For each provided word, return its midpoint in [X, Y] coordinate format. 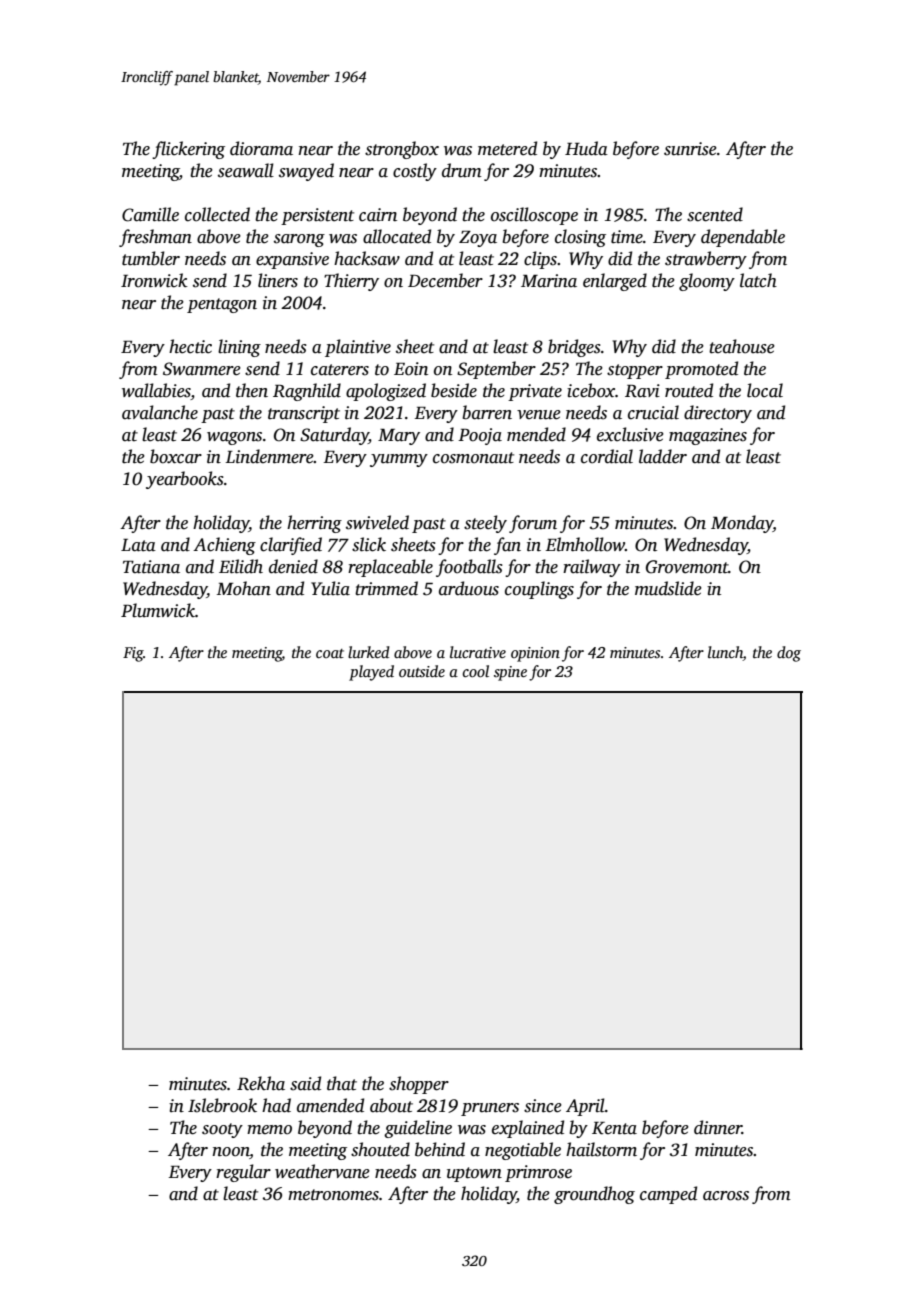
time [627, 237]
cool [476, 671]
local [765, 390]
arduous [469, 588]
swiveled [377, 522]
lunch [725, 653]
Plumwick [158, 610]
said [305, 1083]
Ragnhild [307, 392]
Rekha [261, 1083]
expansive [292, 260]
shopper [419, 1085]
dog [789, 654]
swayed [306, 172]
